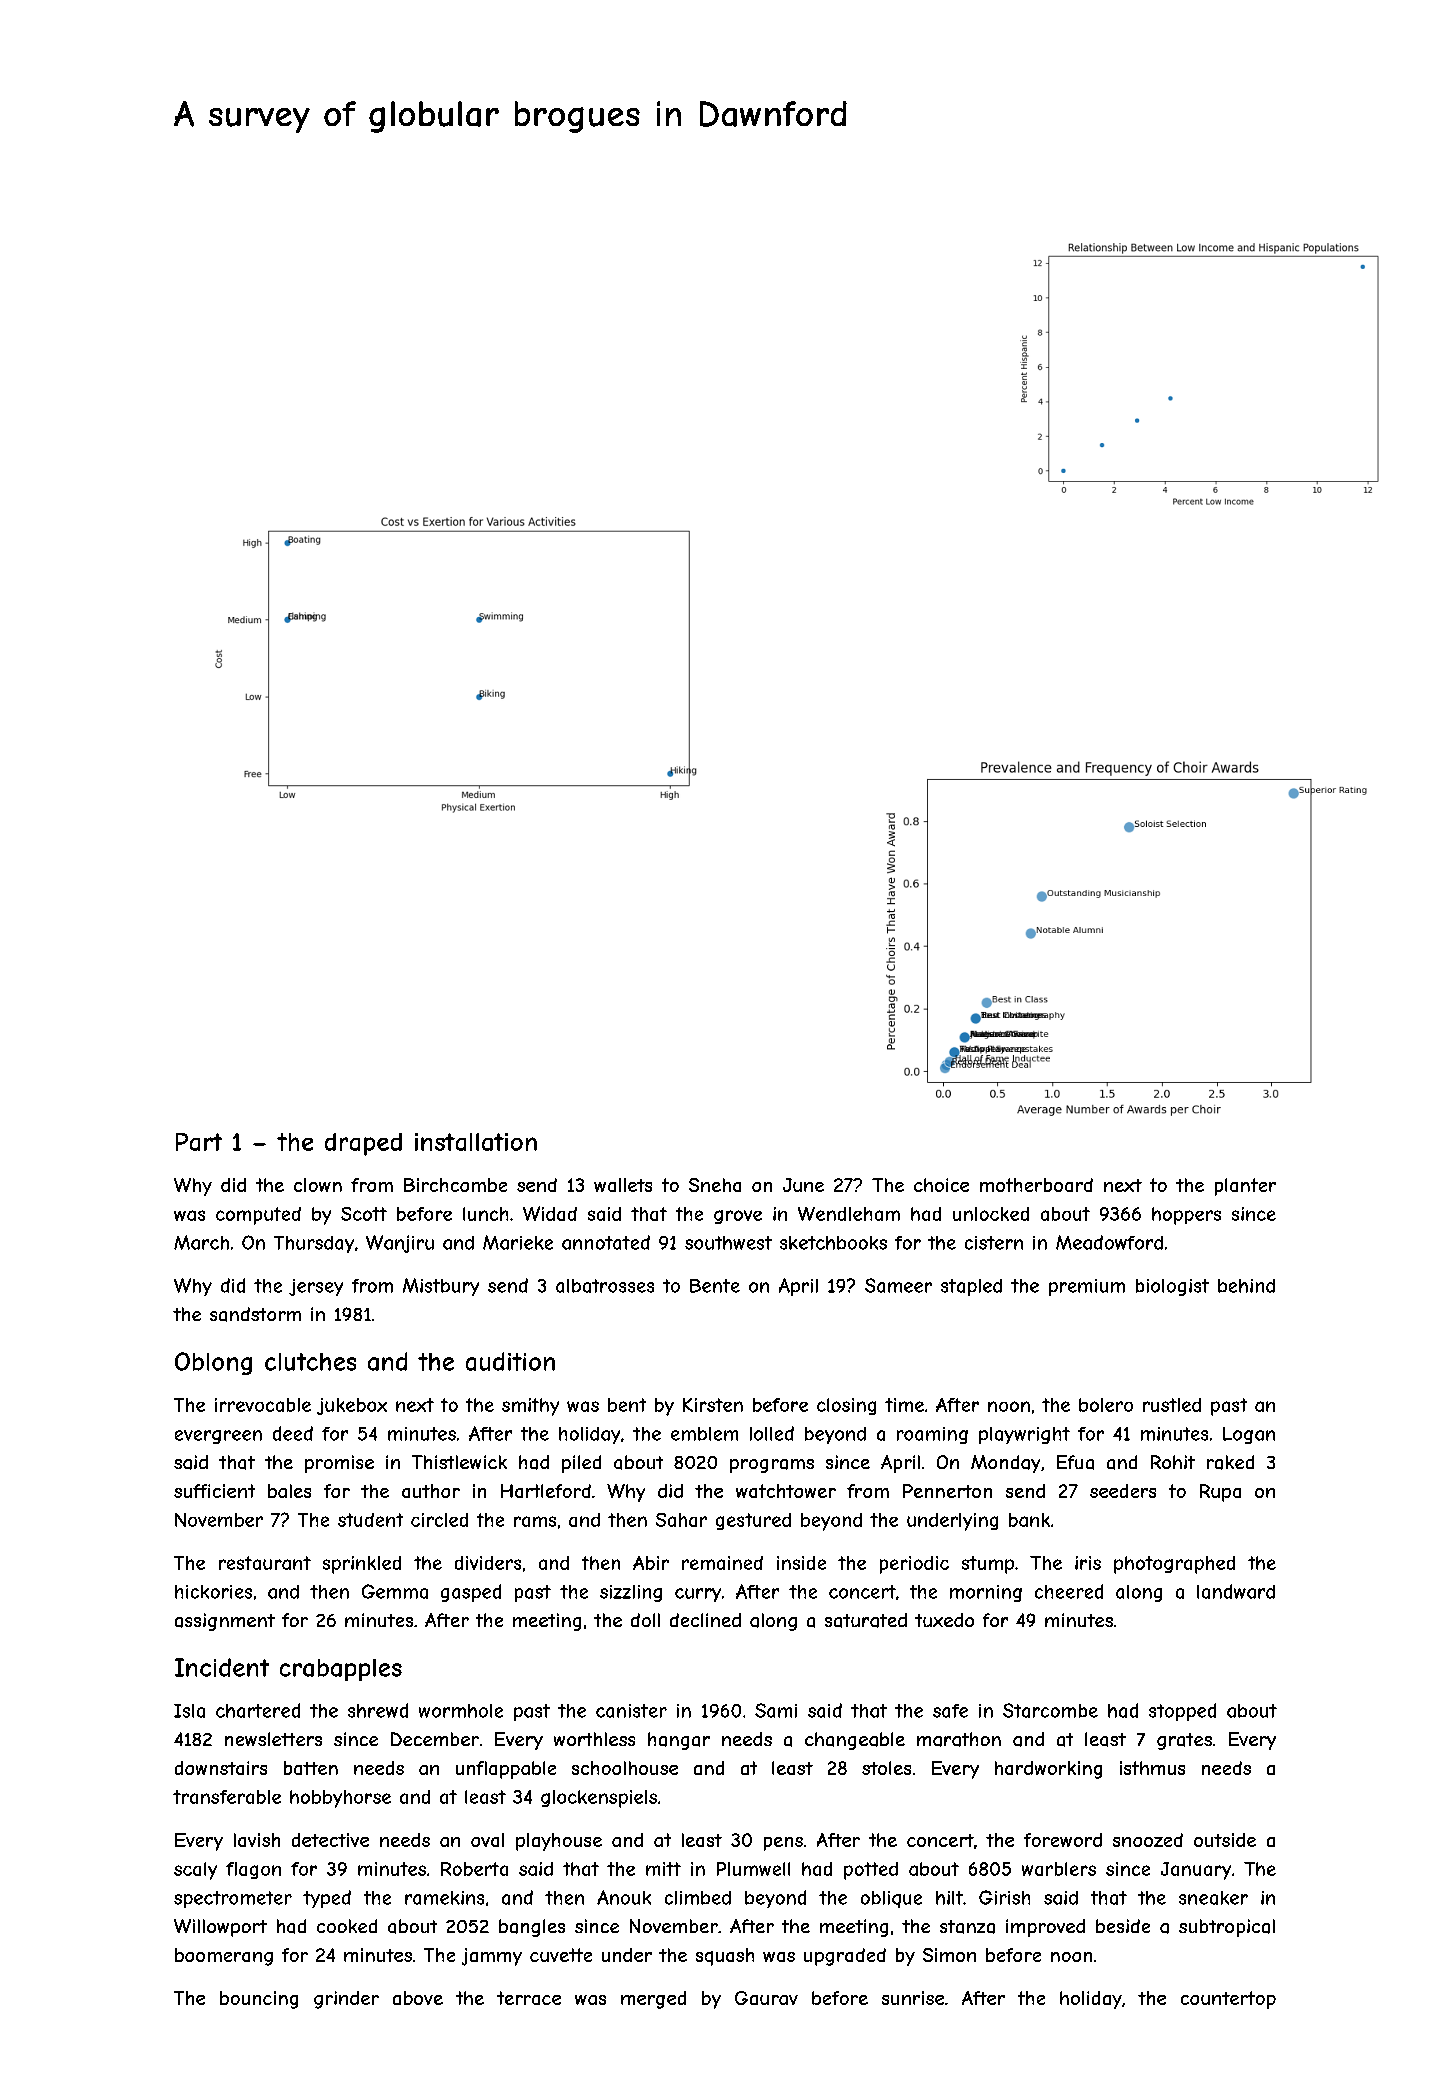 The image size is (1450, 2100). I want to click on clutches, so click(310, 1362).
